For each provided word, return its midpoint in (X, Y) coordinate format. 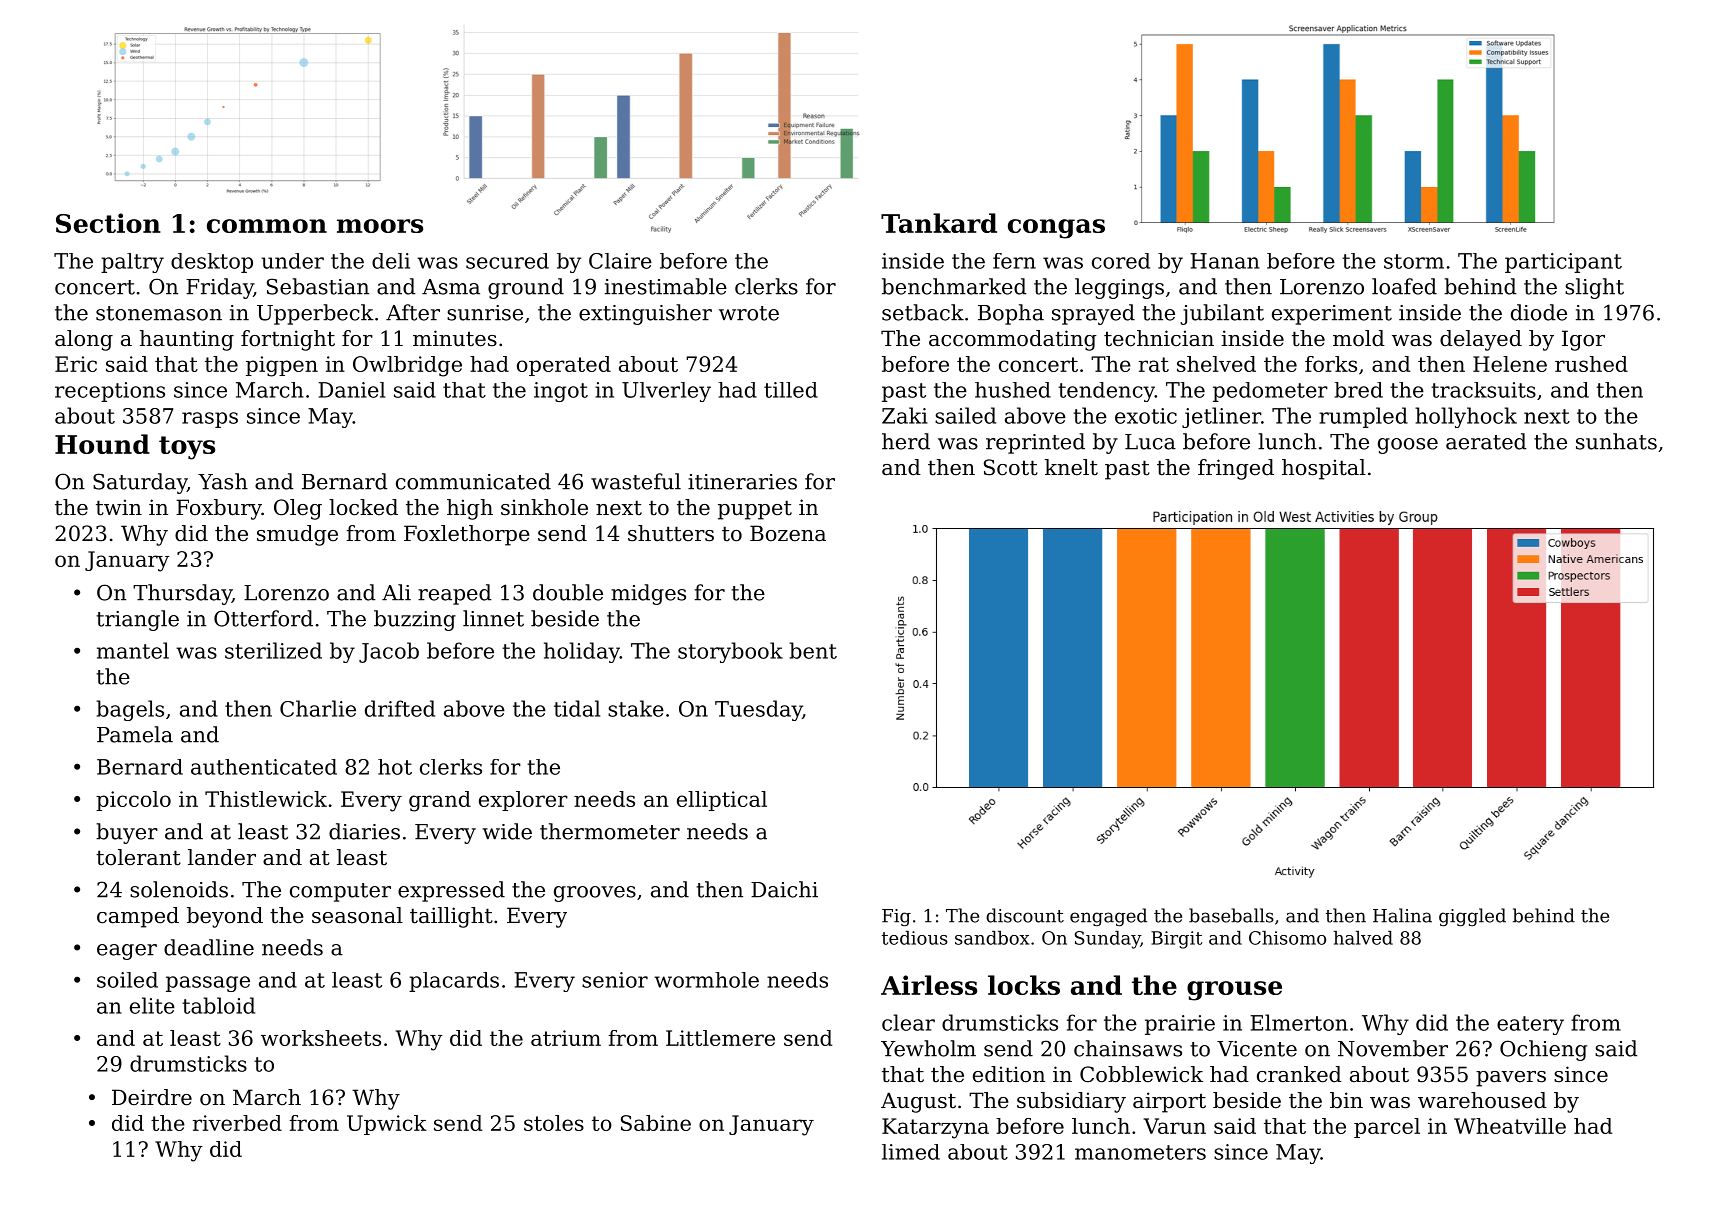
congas (1056, 229)
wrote (749, 313)
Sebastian (318, 286)
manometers (1140, 1152)
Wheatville (1510, 1126)
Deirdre (152, 1097)
